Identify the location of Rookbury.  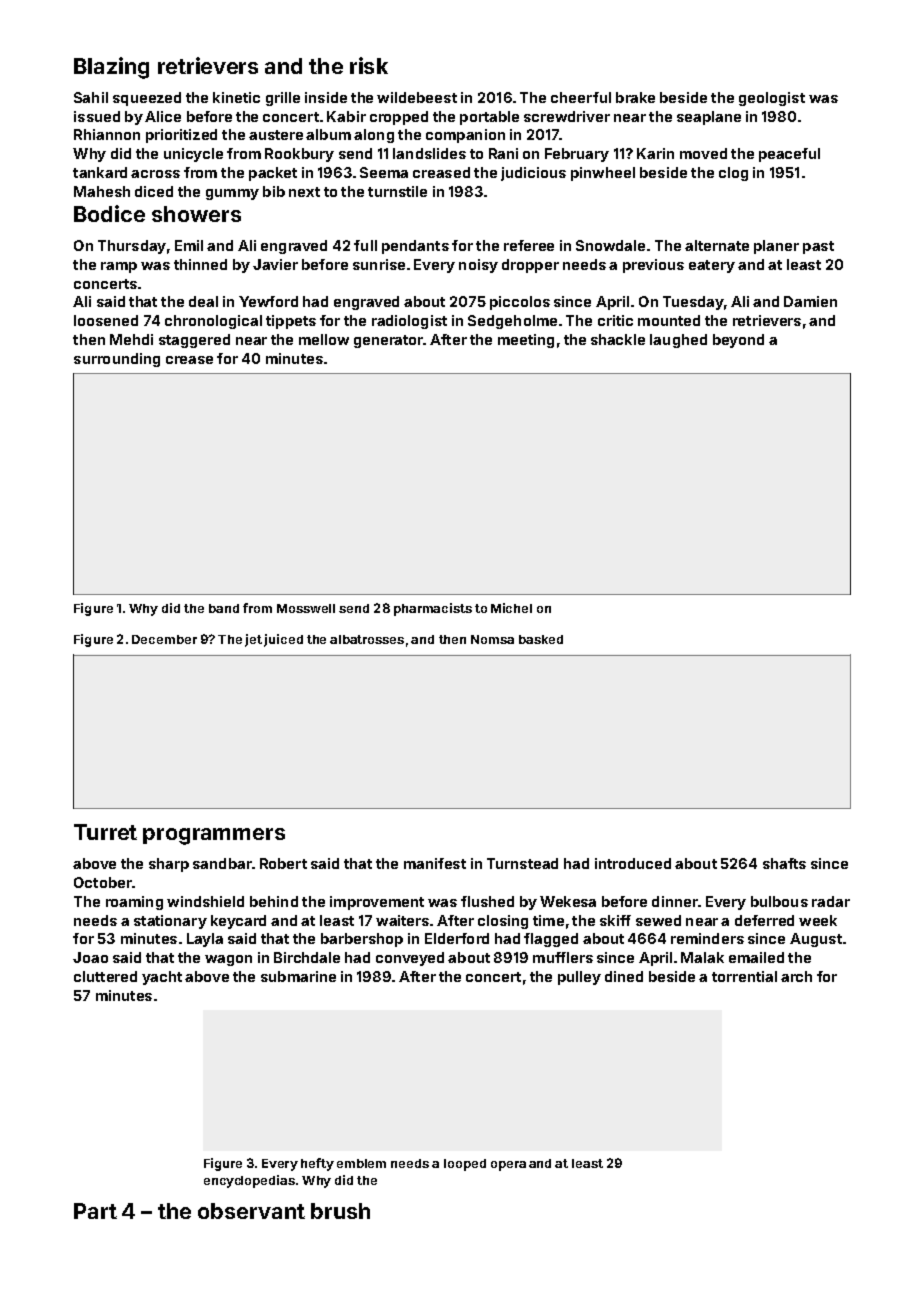
(299, 155).
